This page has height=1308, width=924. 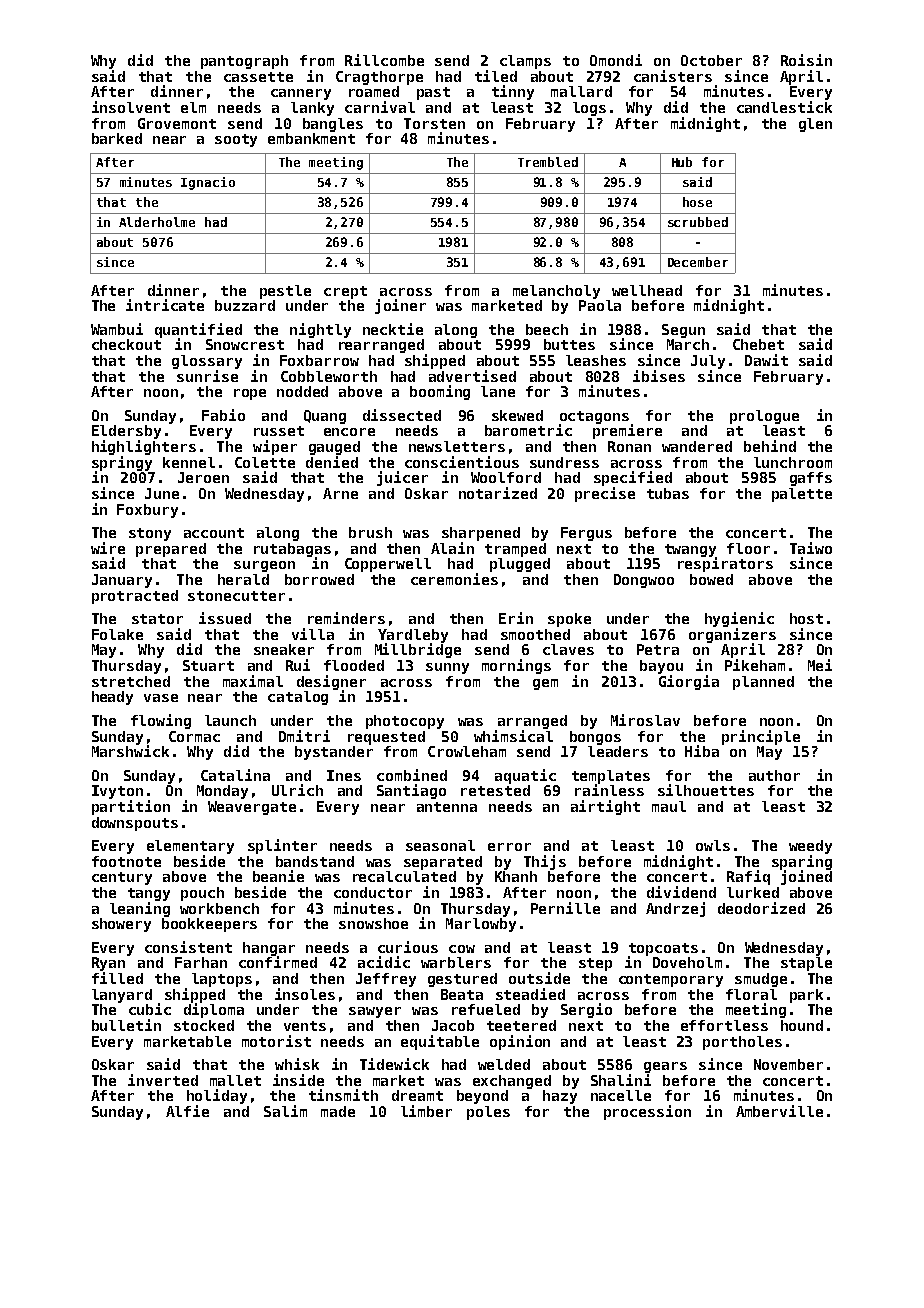 What do you see at coordinates (440, 392) in the page?
I see `booming` at bounding box center [440, 392].
